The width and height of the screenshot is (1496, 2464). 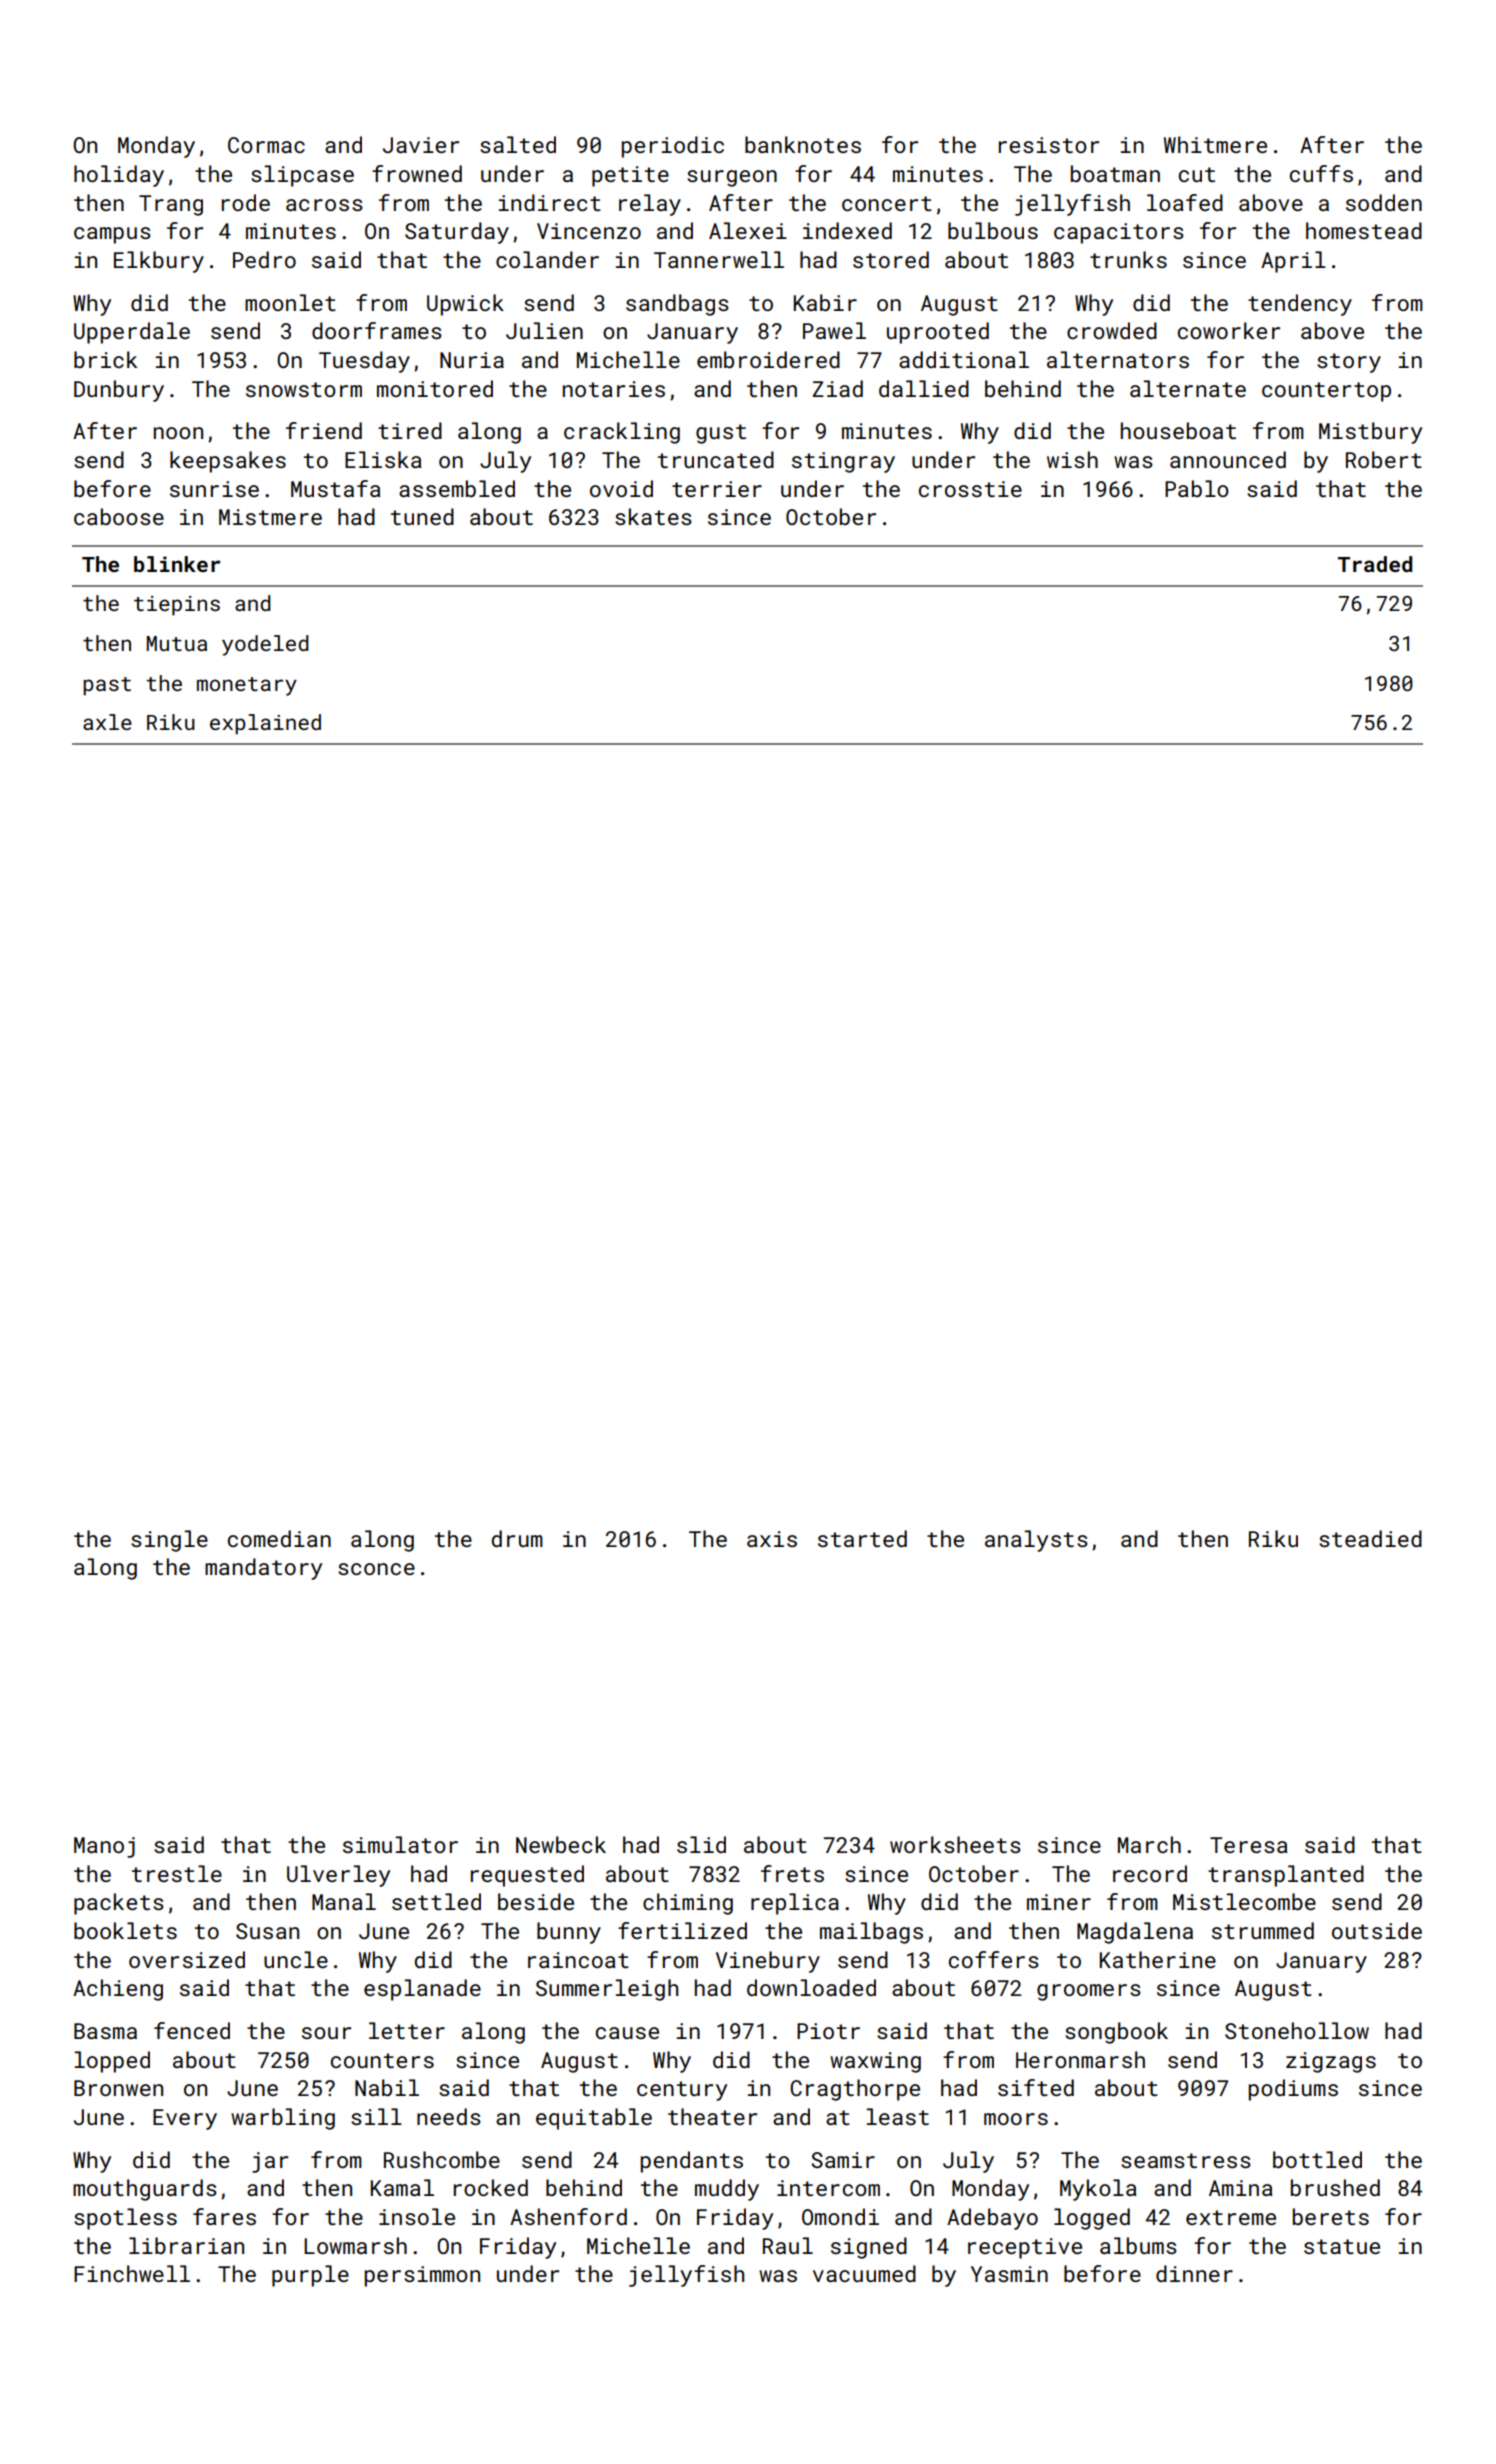 What do you see at coordinates (811, 1987) in the screenshot?
I see `downloaded` at bounding box center [811, 1987].
